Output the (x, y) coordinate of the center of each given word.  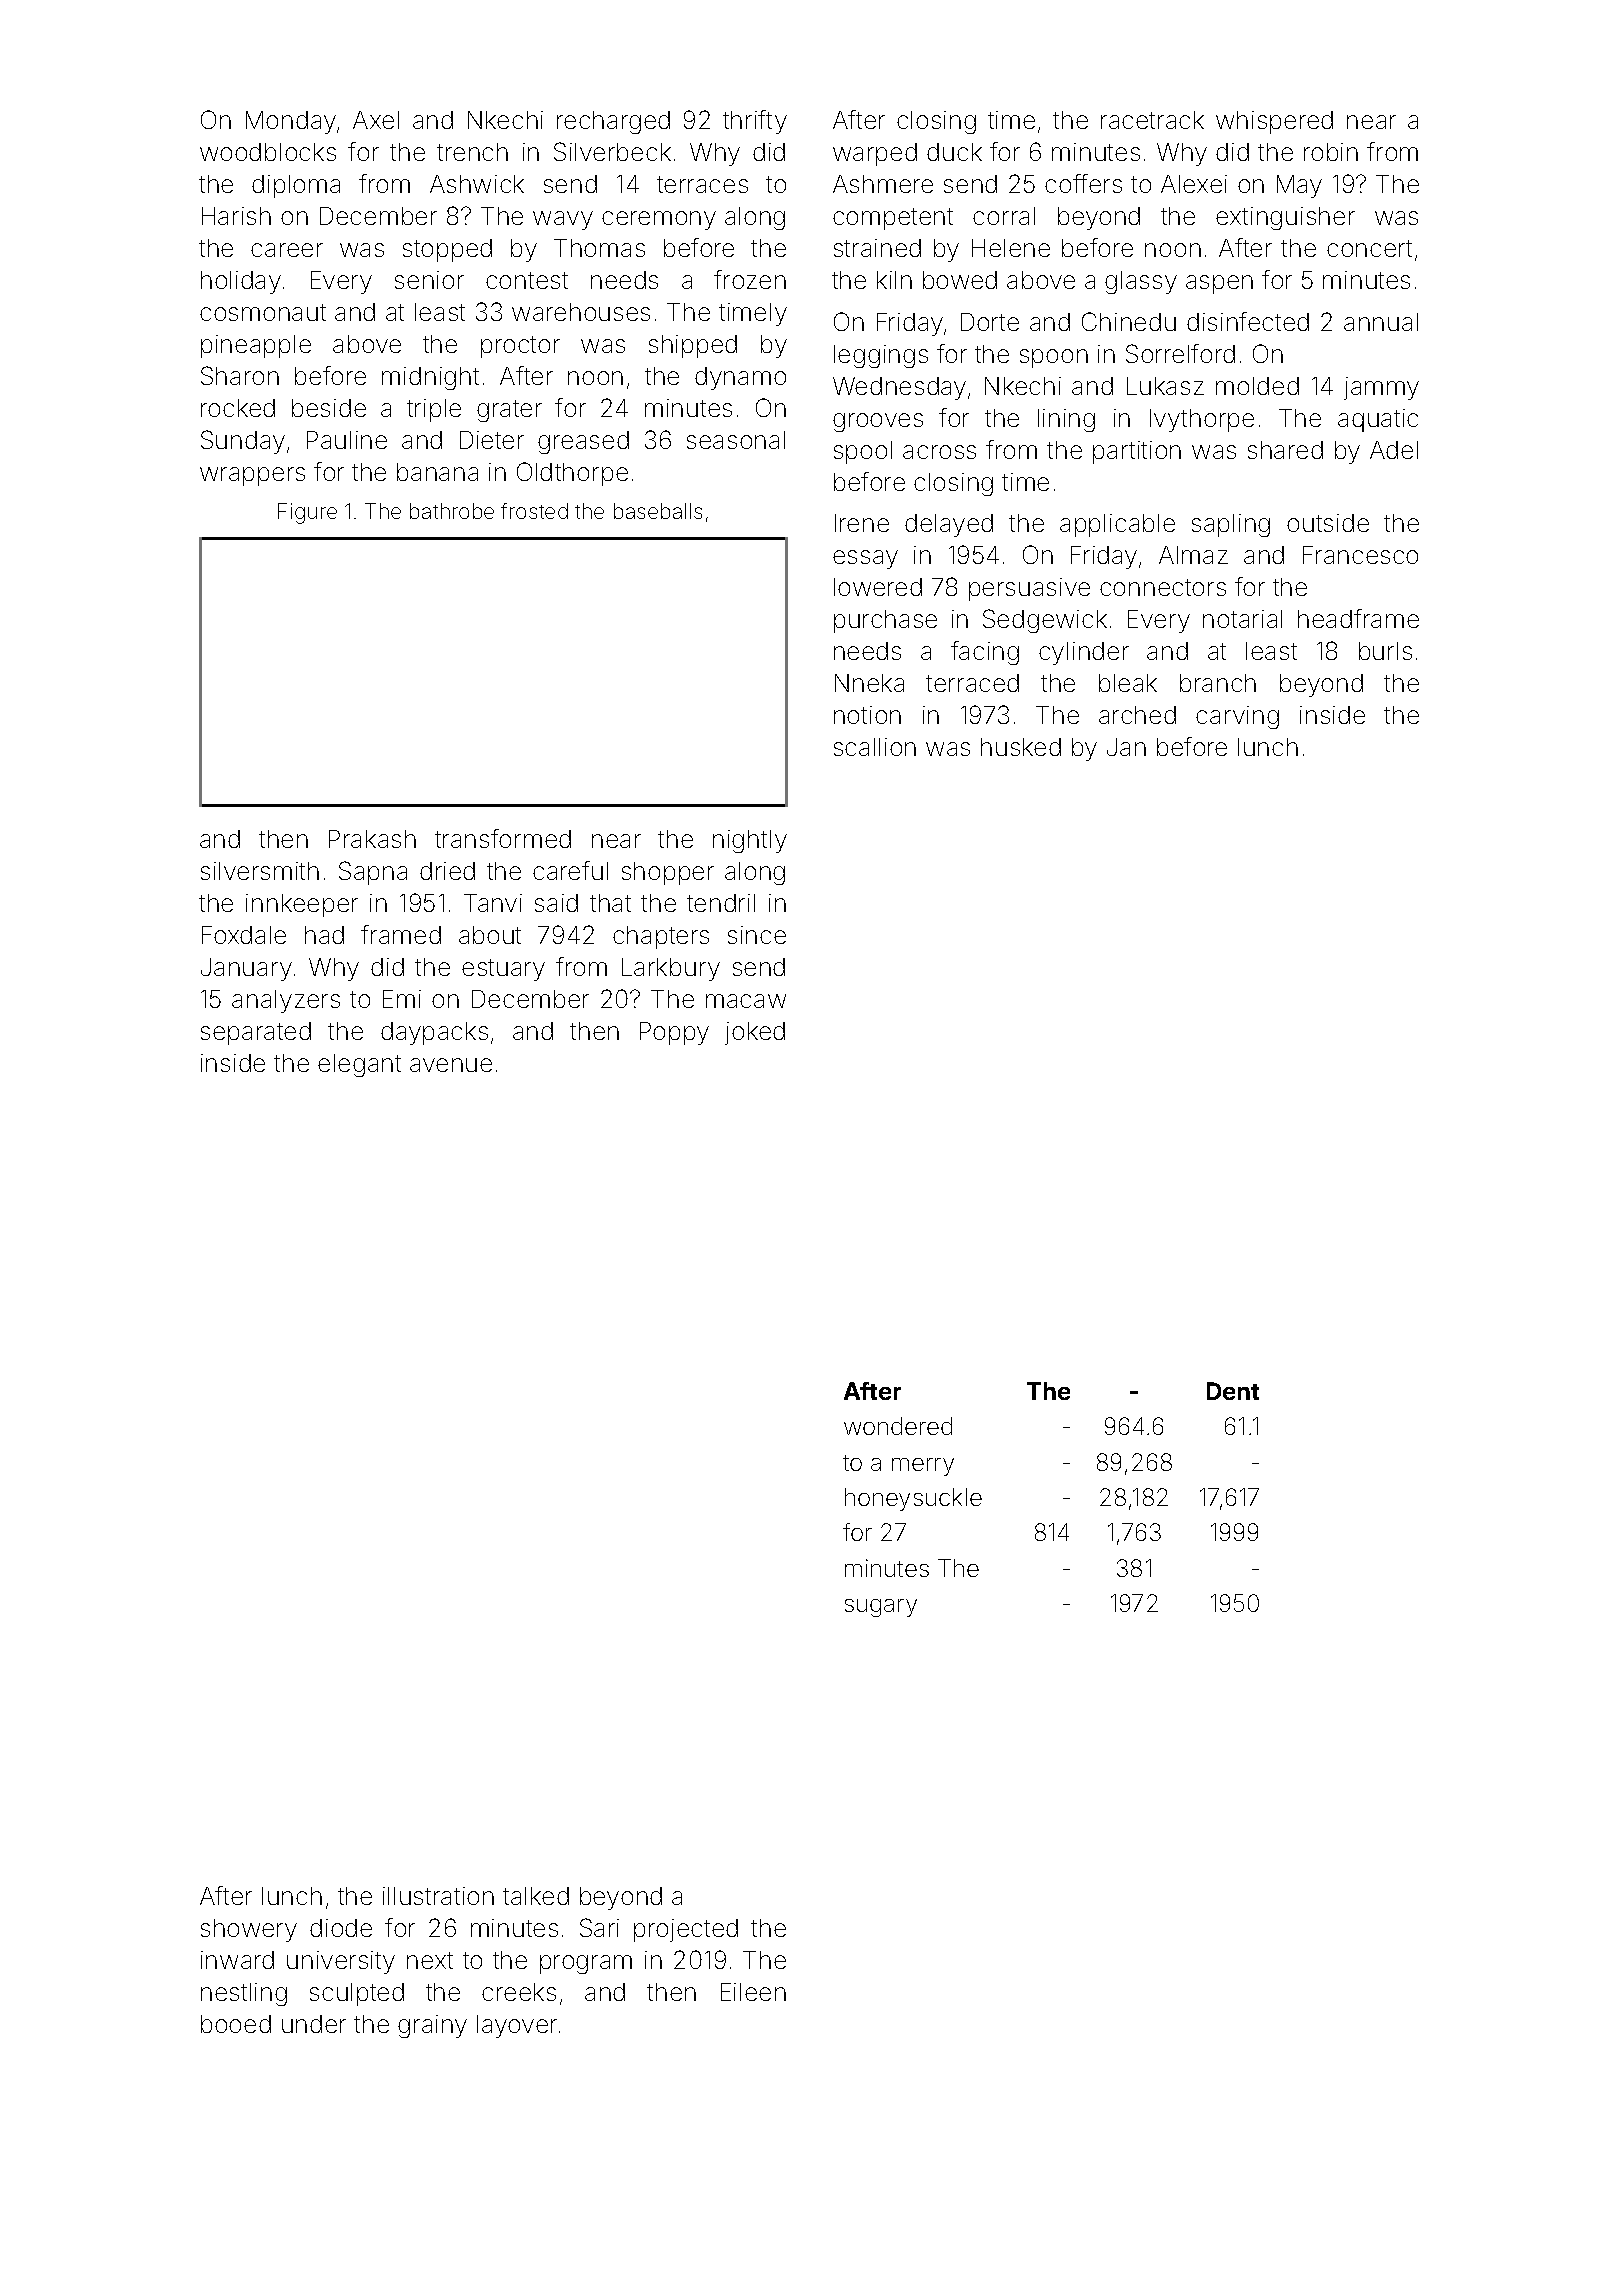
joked (755, 1033)
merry (923, 1467)
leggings (881, 356)
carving (1237, 717)
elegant (359, 1065)
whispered (1274, 122)
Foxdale (244, 935)
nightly (750, 841)
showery (249, 1930)
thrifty (755, 122)
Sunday (243, 442)
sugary (881, 1608)
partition (1137, 452)
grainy (432, 2026)
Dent (1233, 1391)
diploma (296, 186)
